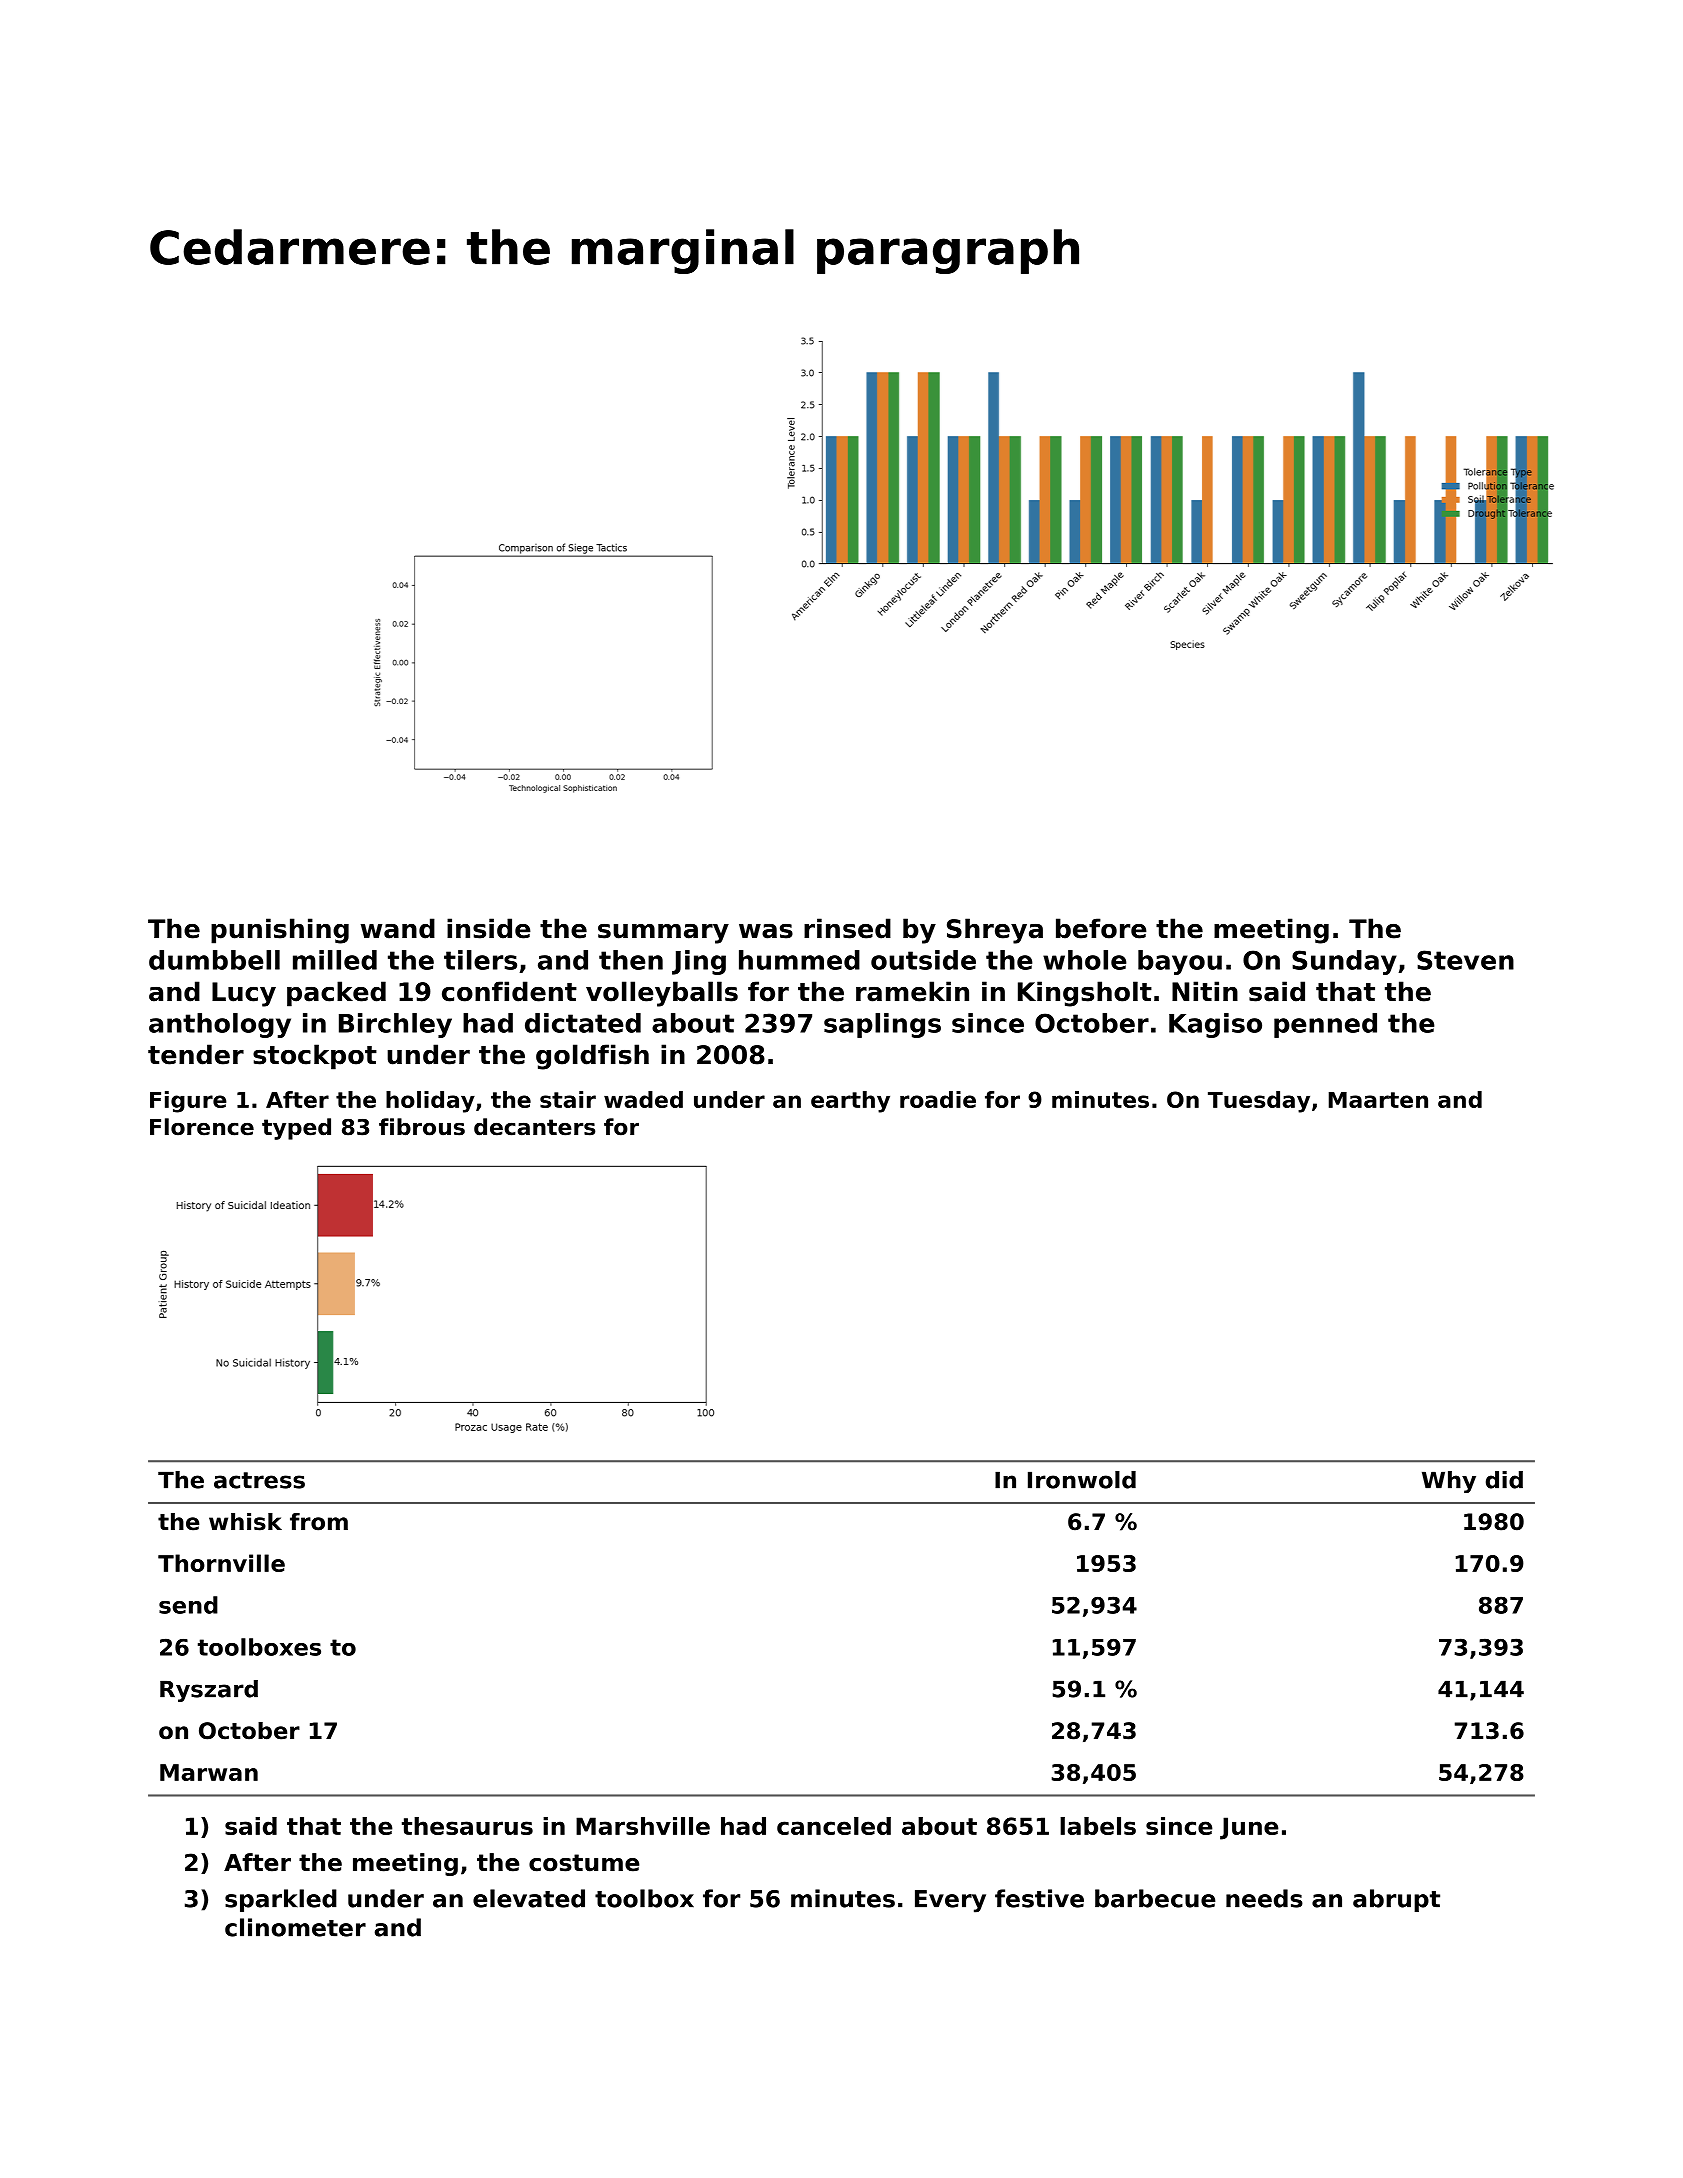 The height and width of the screenshot is (2178, 1683). What do you see at coordinates (847, 928) in the screenshot?
I see `rinsed` at bounding box center [847, 928].
